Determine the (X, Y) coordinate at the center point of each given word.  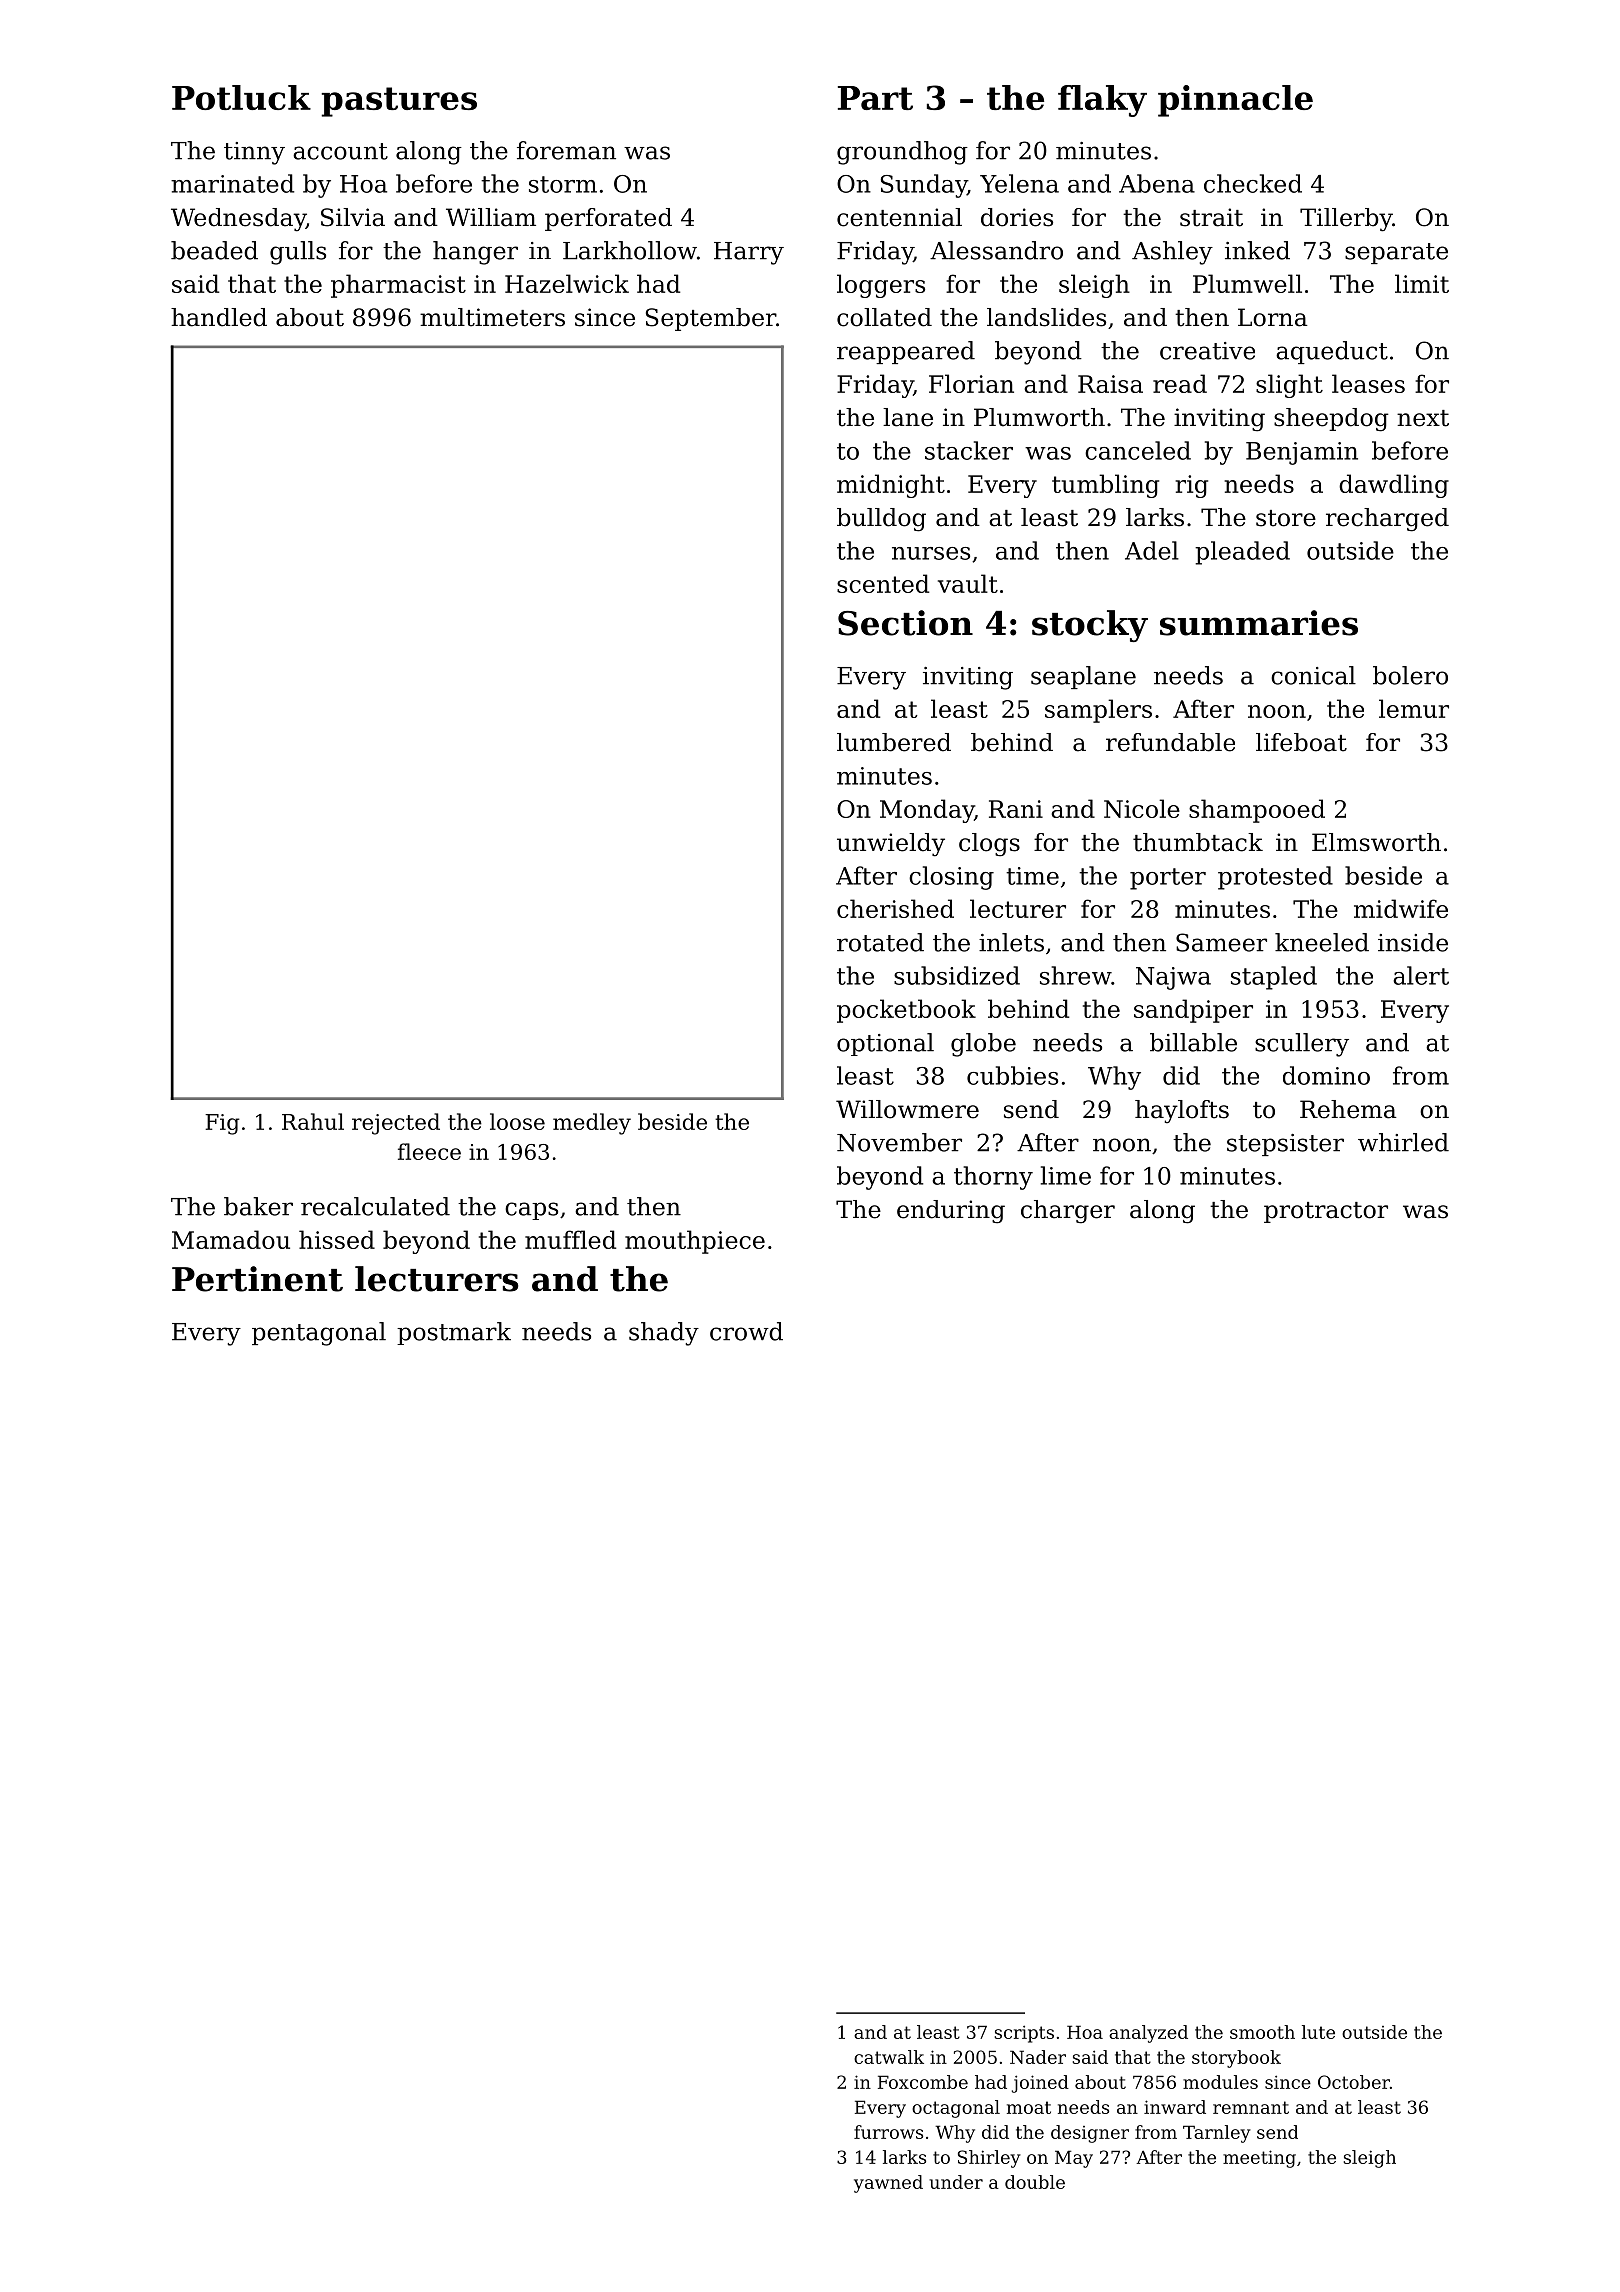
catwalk (889, 2057)
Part (875, 98)
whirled (1403, 1142)
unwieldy (891, 845)
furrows (888, 2132)
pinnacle (1235, 101)
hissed (337, 1239)
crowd (746, 1331)
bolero (1410, 675)
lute (1318, 2032)
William (491, 217)
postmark (454, 1333)
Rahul (313, 1121)
